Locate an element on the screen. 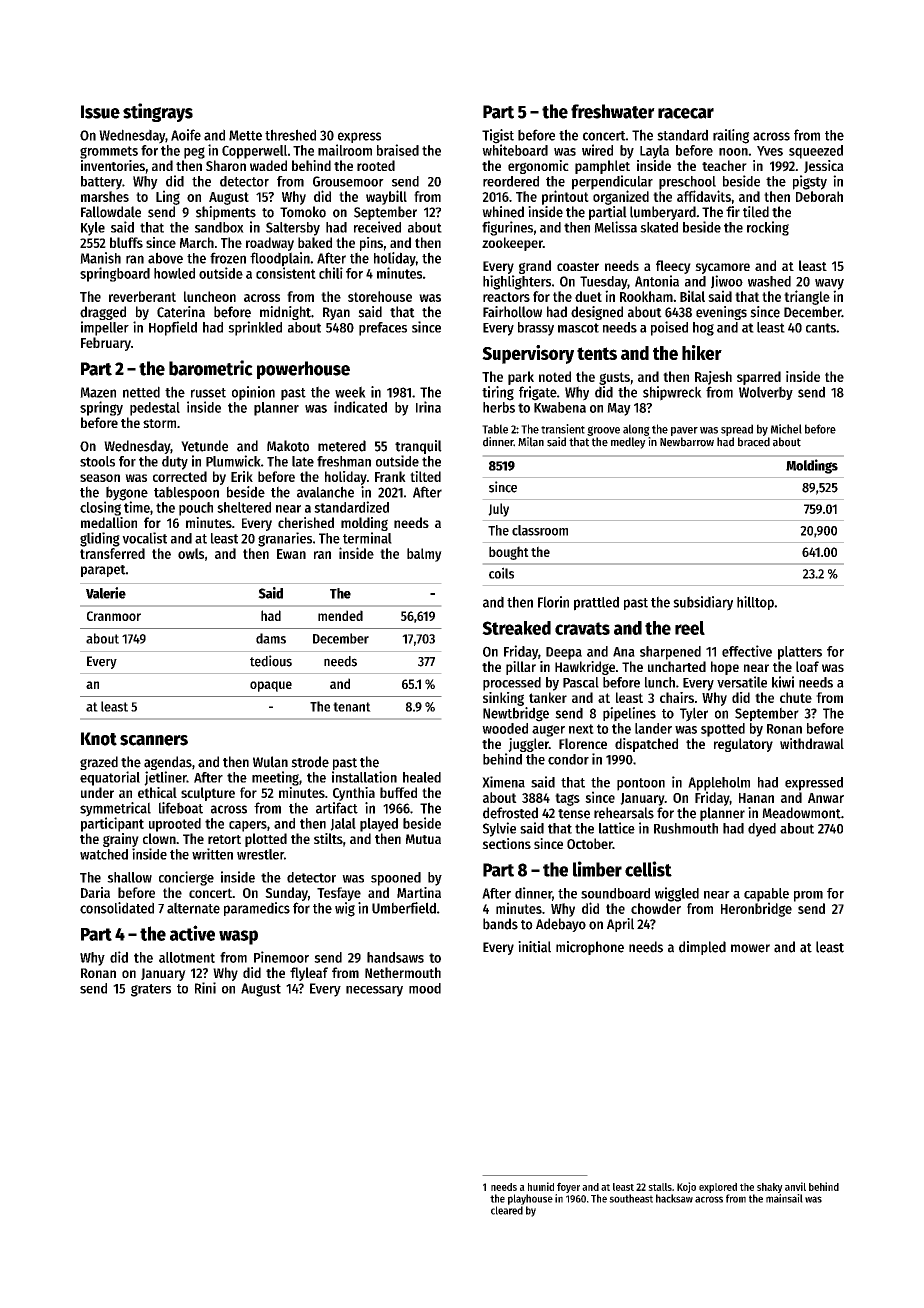  graters is located at coordinates (151, 990).
